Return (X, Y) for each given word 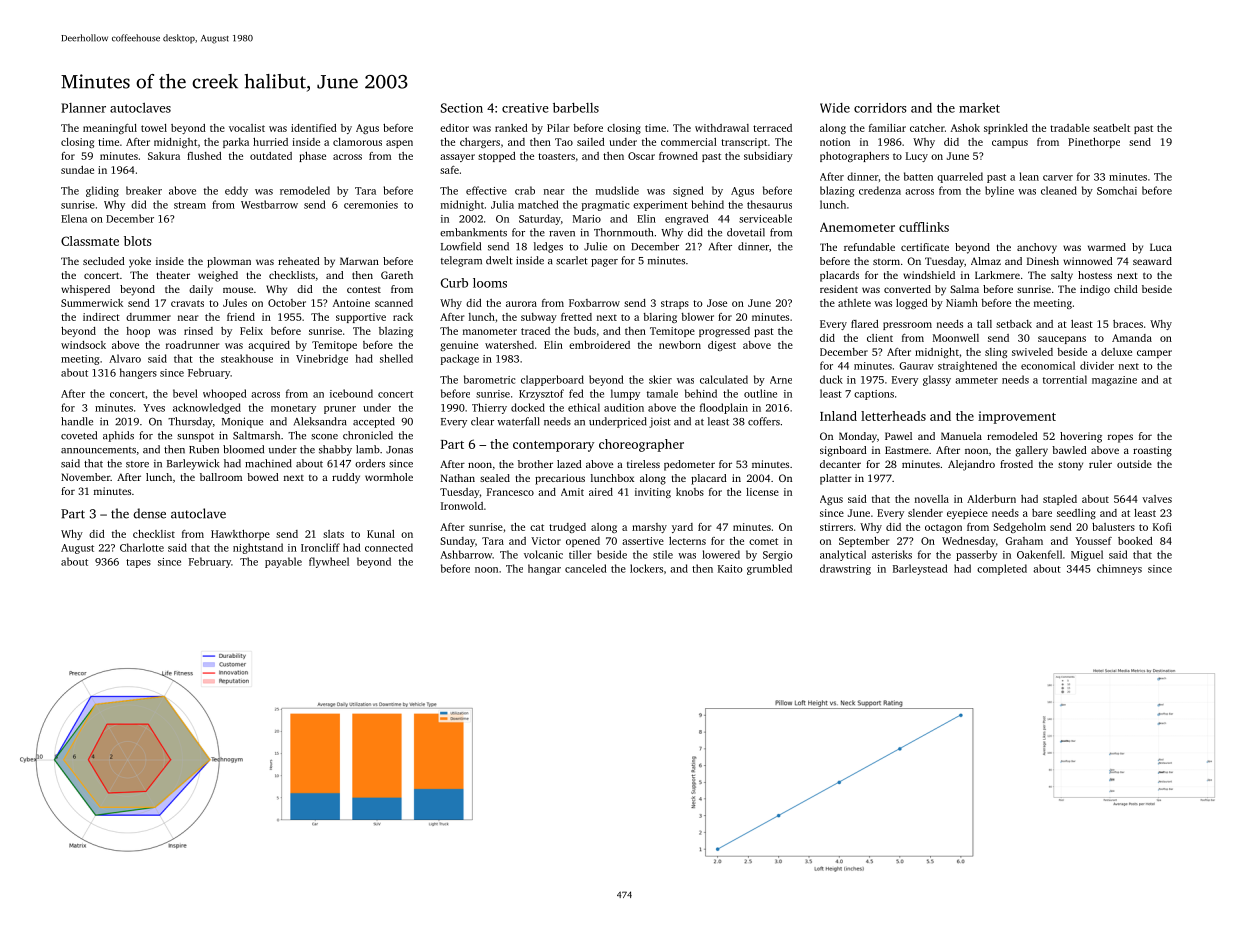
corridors (880, 108)
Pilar (558, 128)
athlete (854, 303)
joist (660, 423)
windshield (929, 275)
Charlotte (142, 547)
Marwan (359, 261)
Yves (154, 408)
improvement (1017, 417)
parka (236, 143)
